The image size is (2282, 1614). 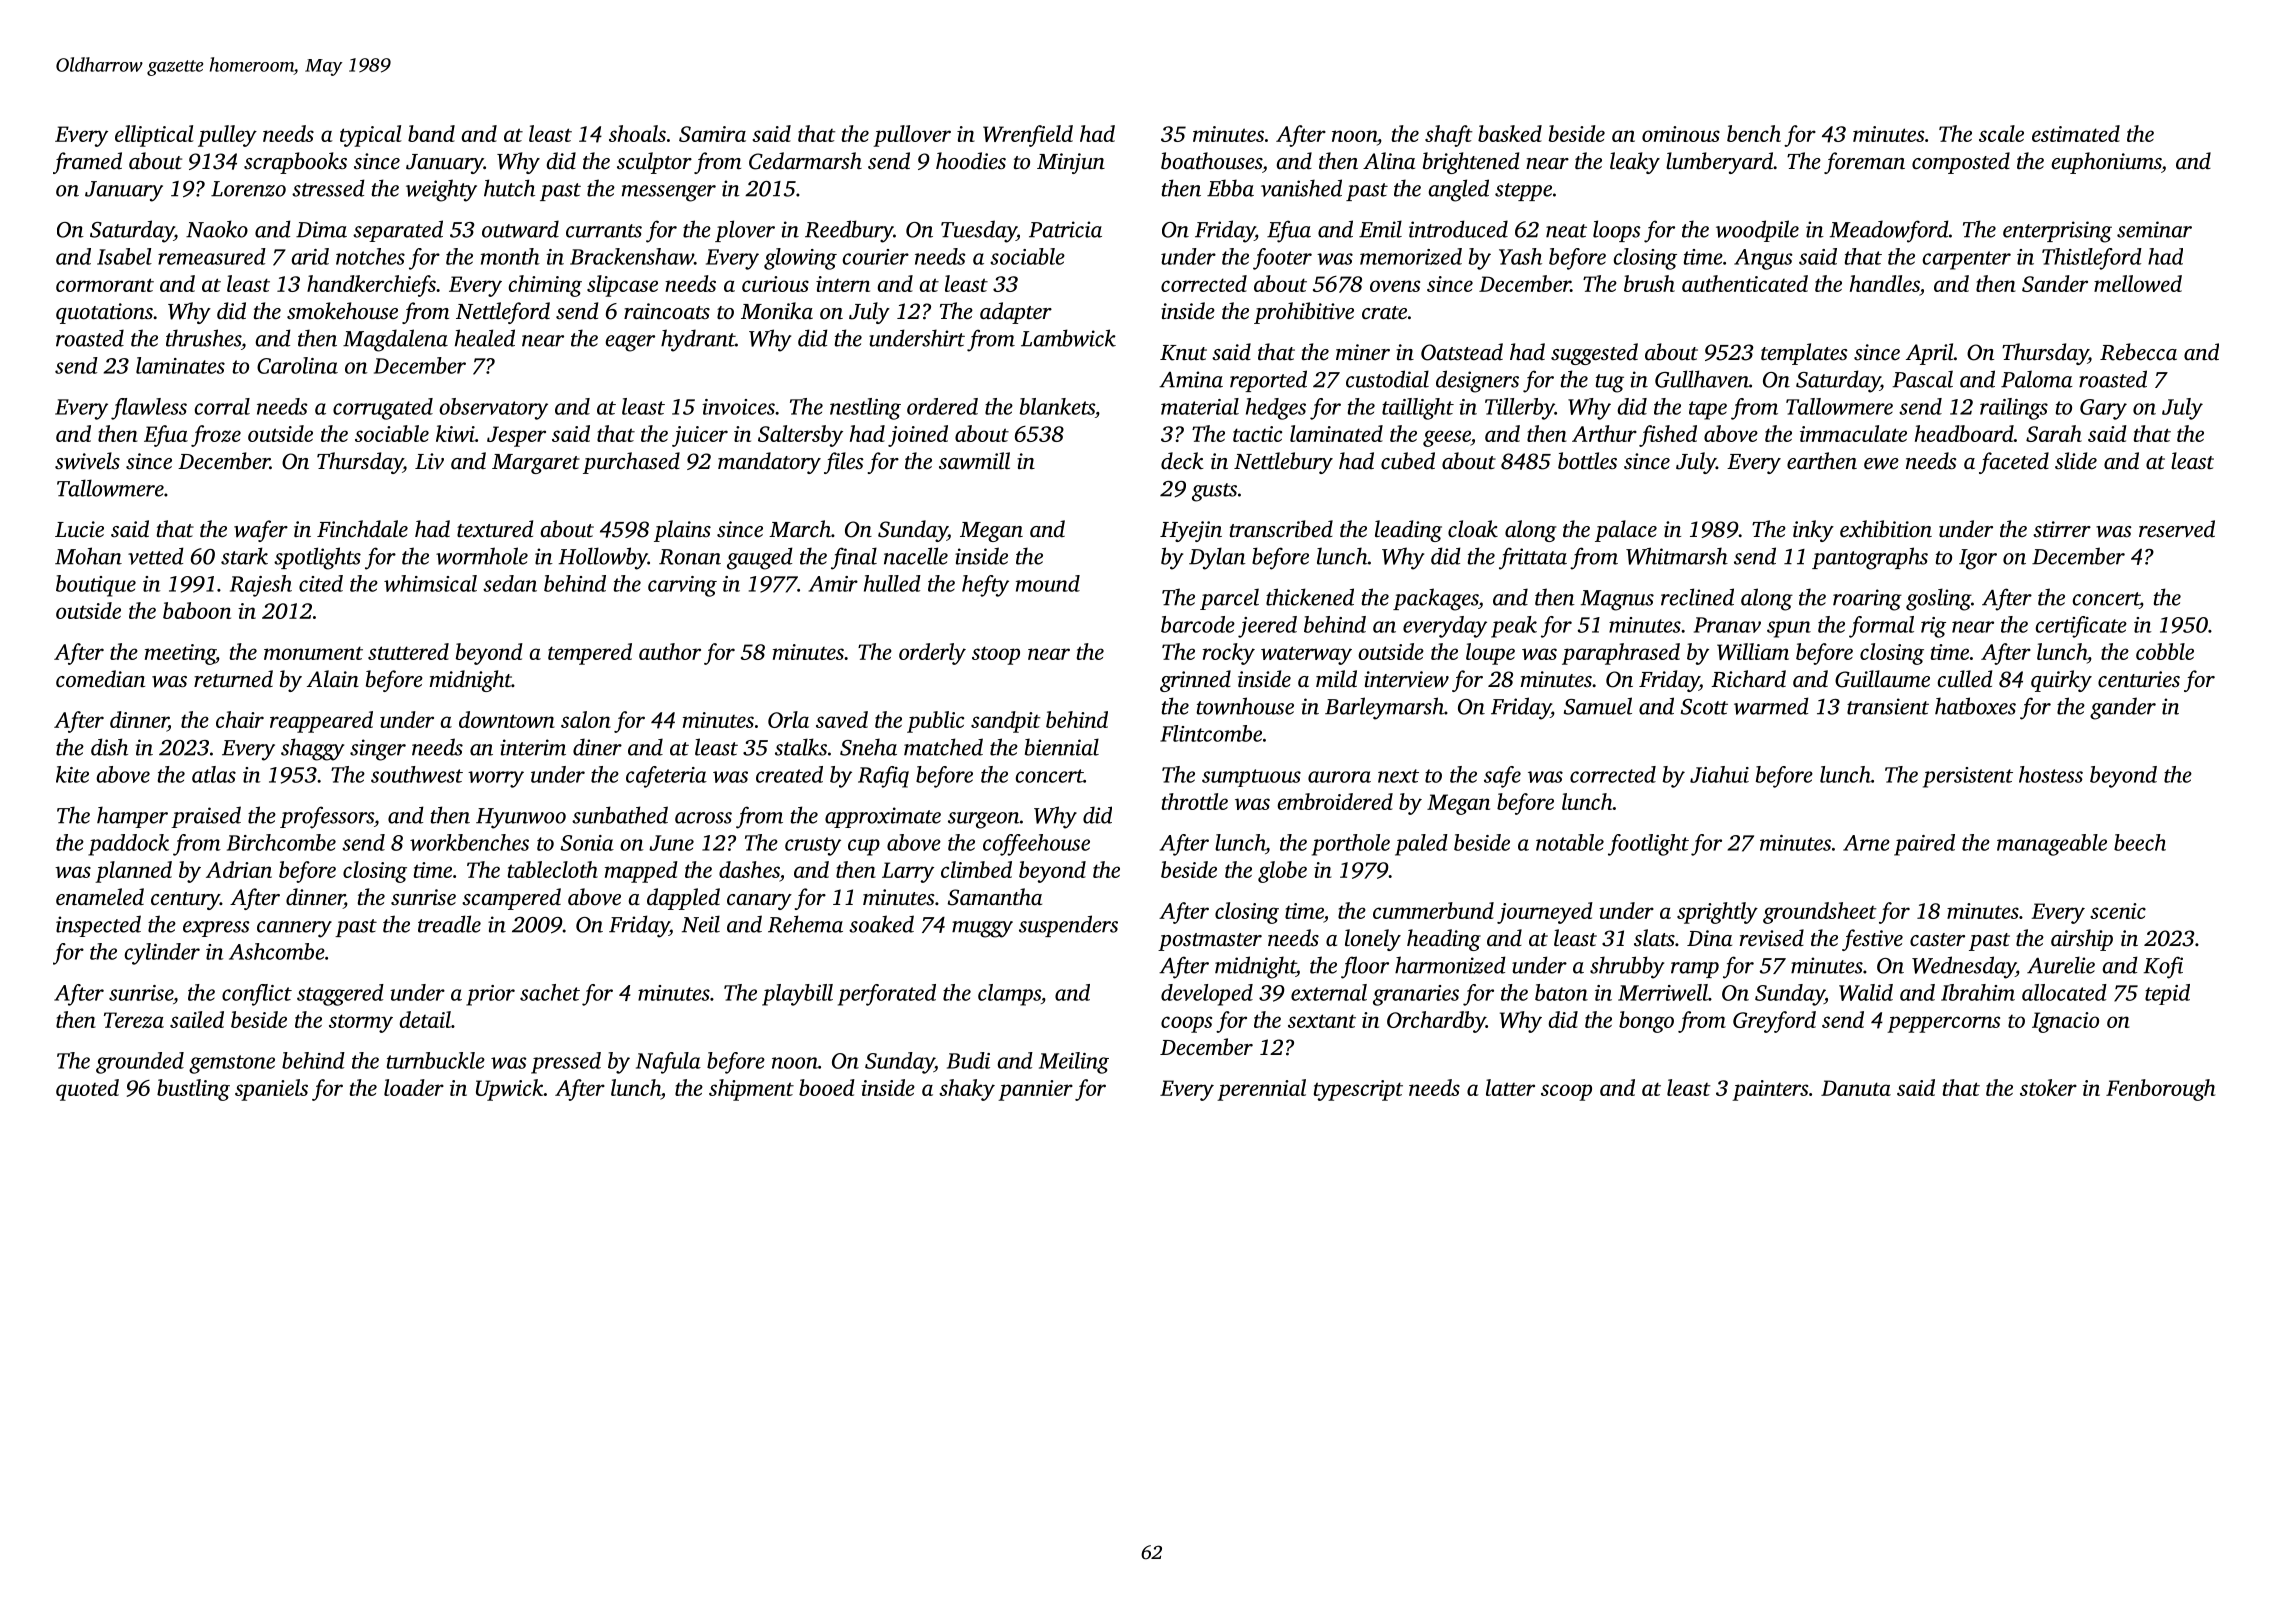 What do you see at coordinates (1864, 163) in the image?
I see `foreman` at bounding box center [1864, 163].
